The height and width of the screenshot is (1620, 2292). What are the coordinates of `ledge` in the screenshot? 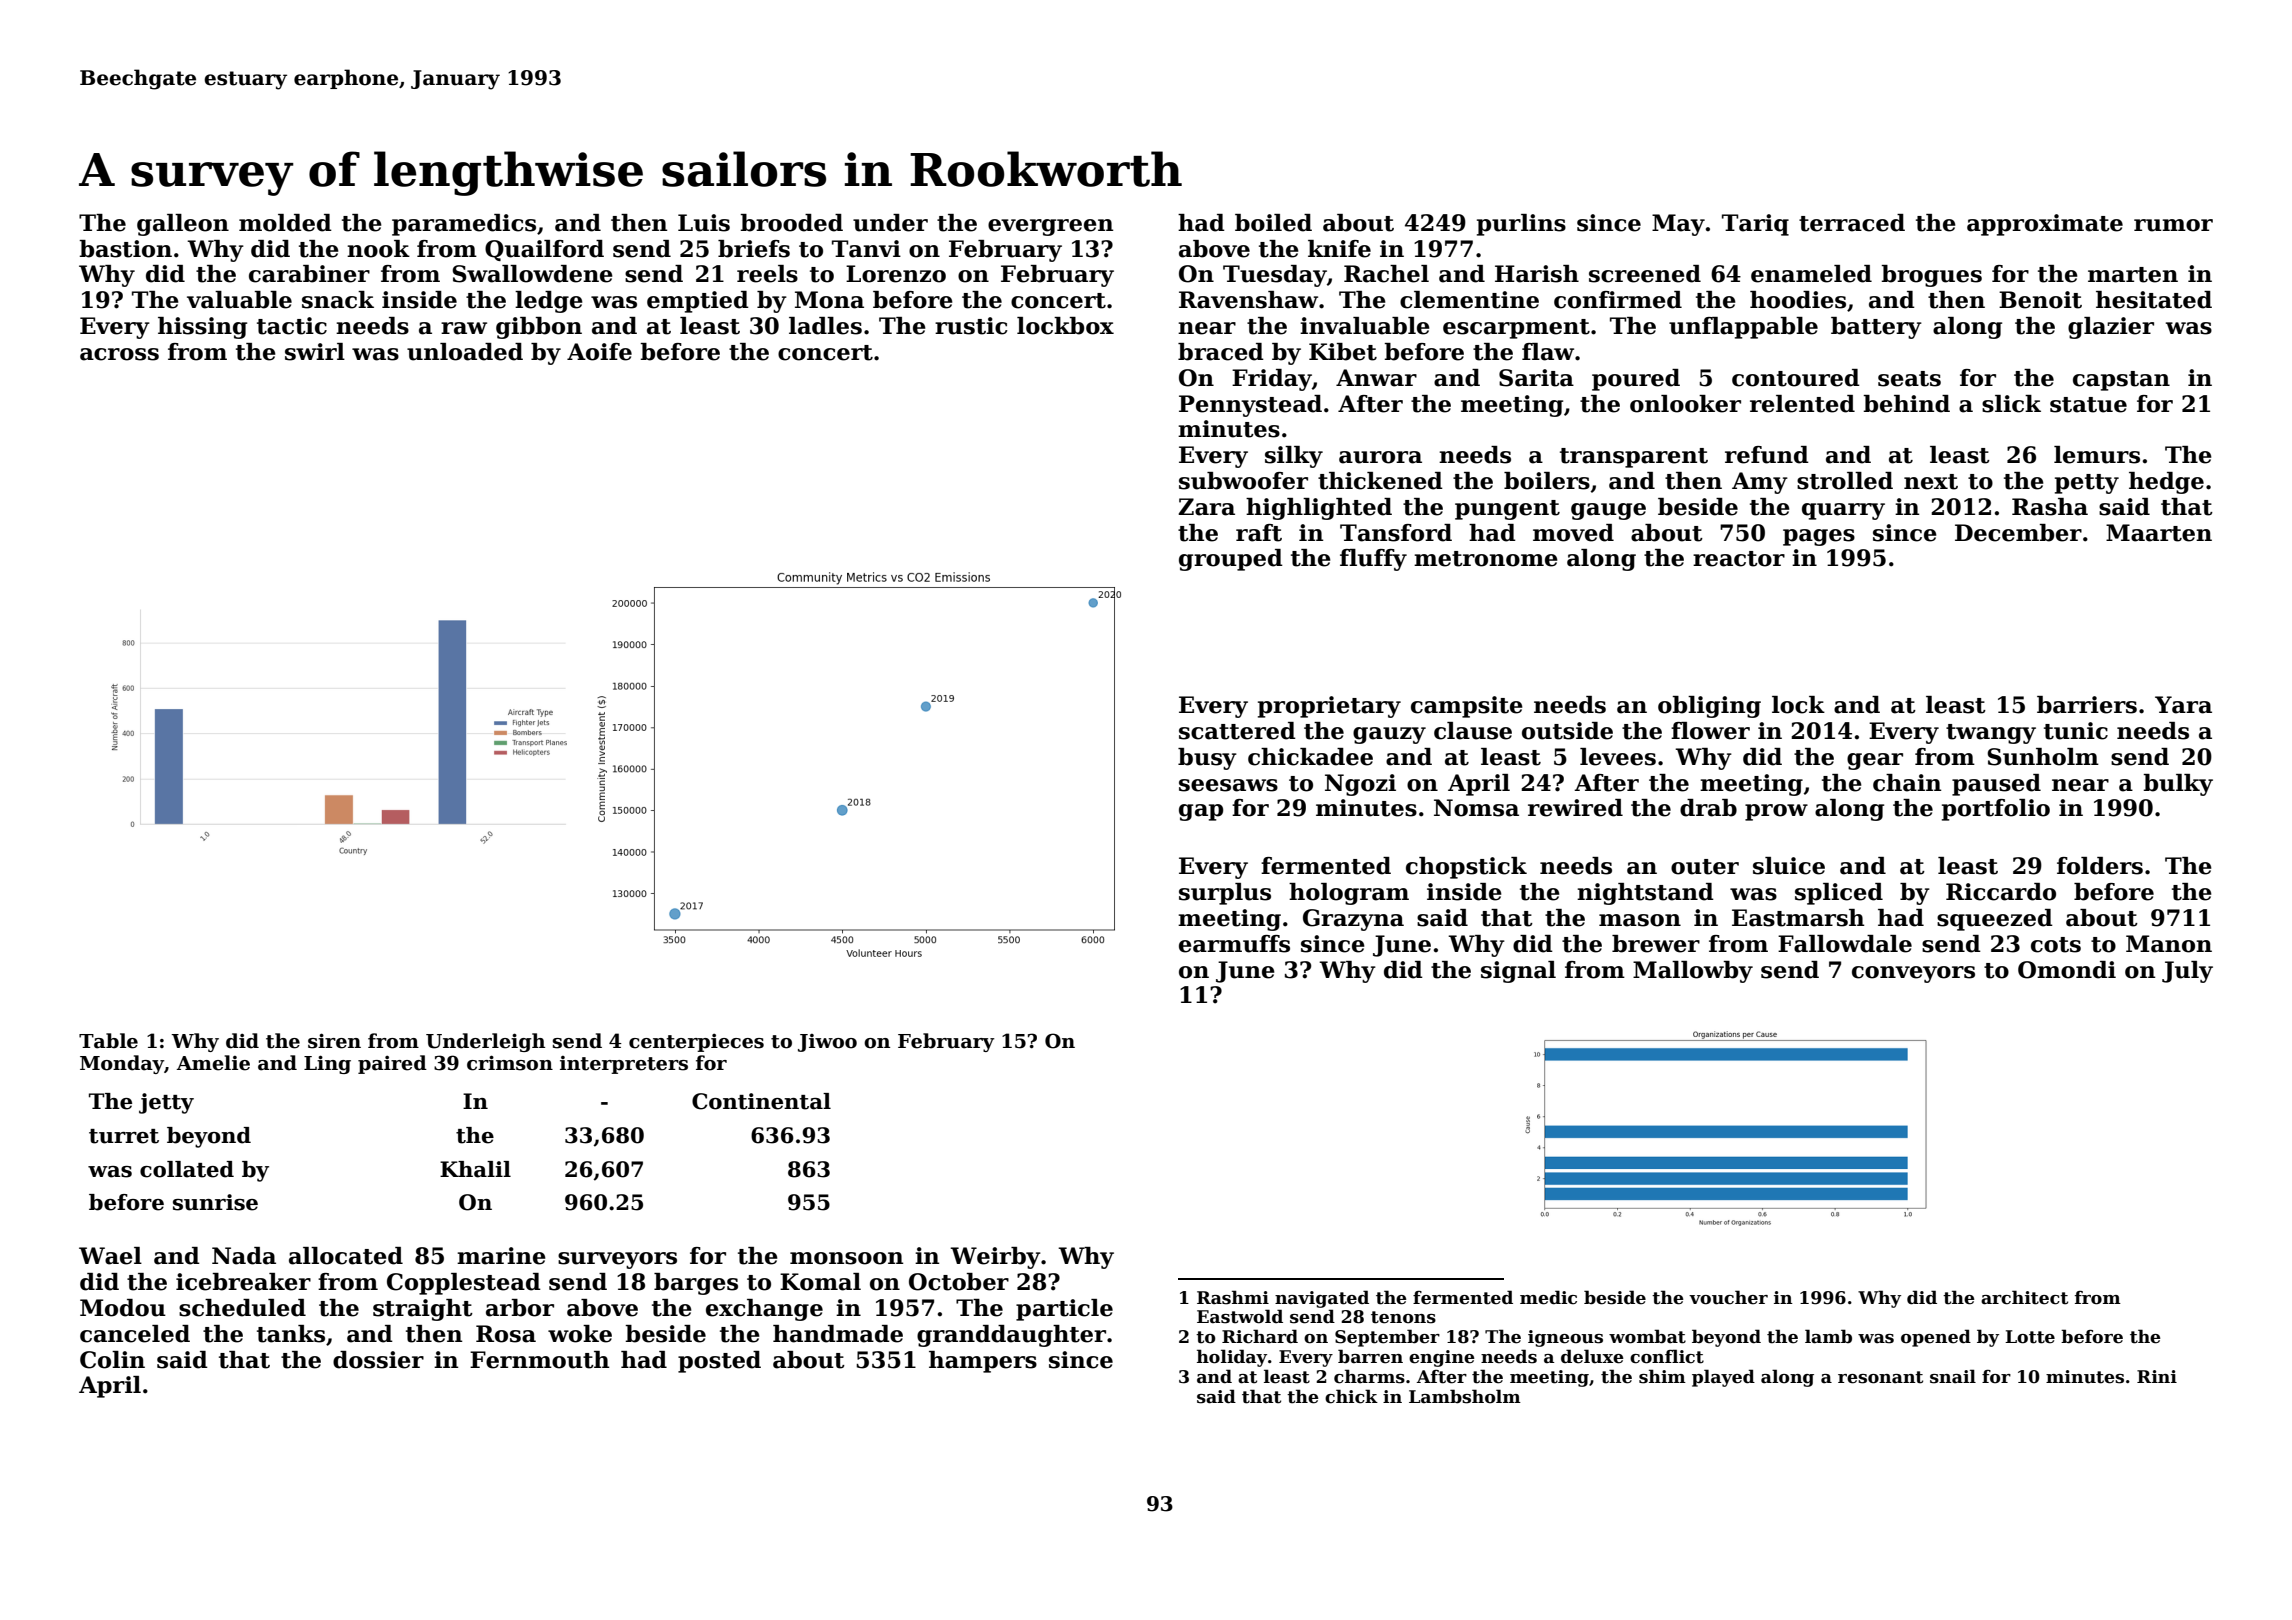 It's located at (549, 302).
